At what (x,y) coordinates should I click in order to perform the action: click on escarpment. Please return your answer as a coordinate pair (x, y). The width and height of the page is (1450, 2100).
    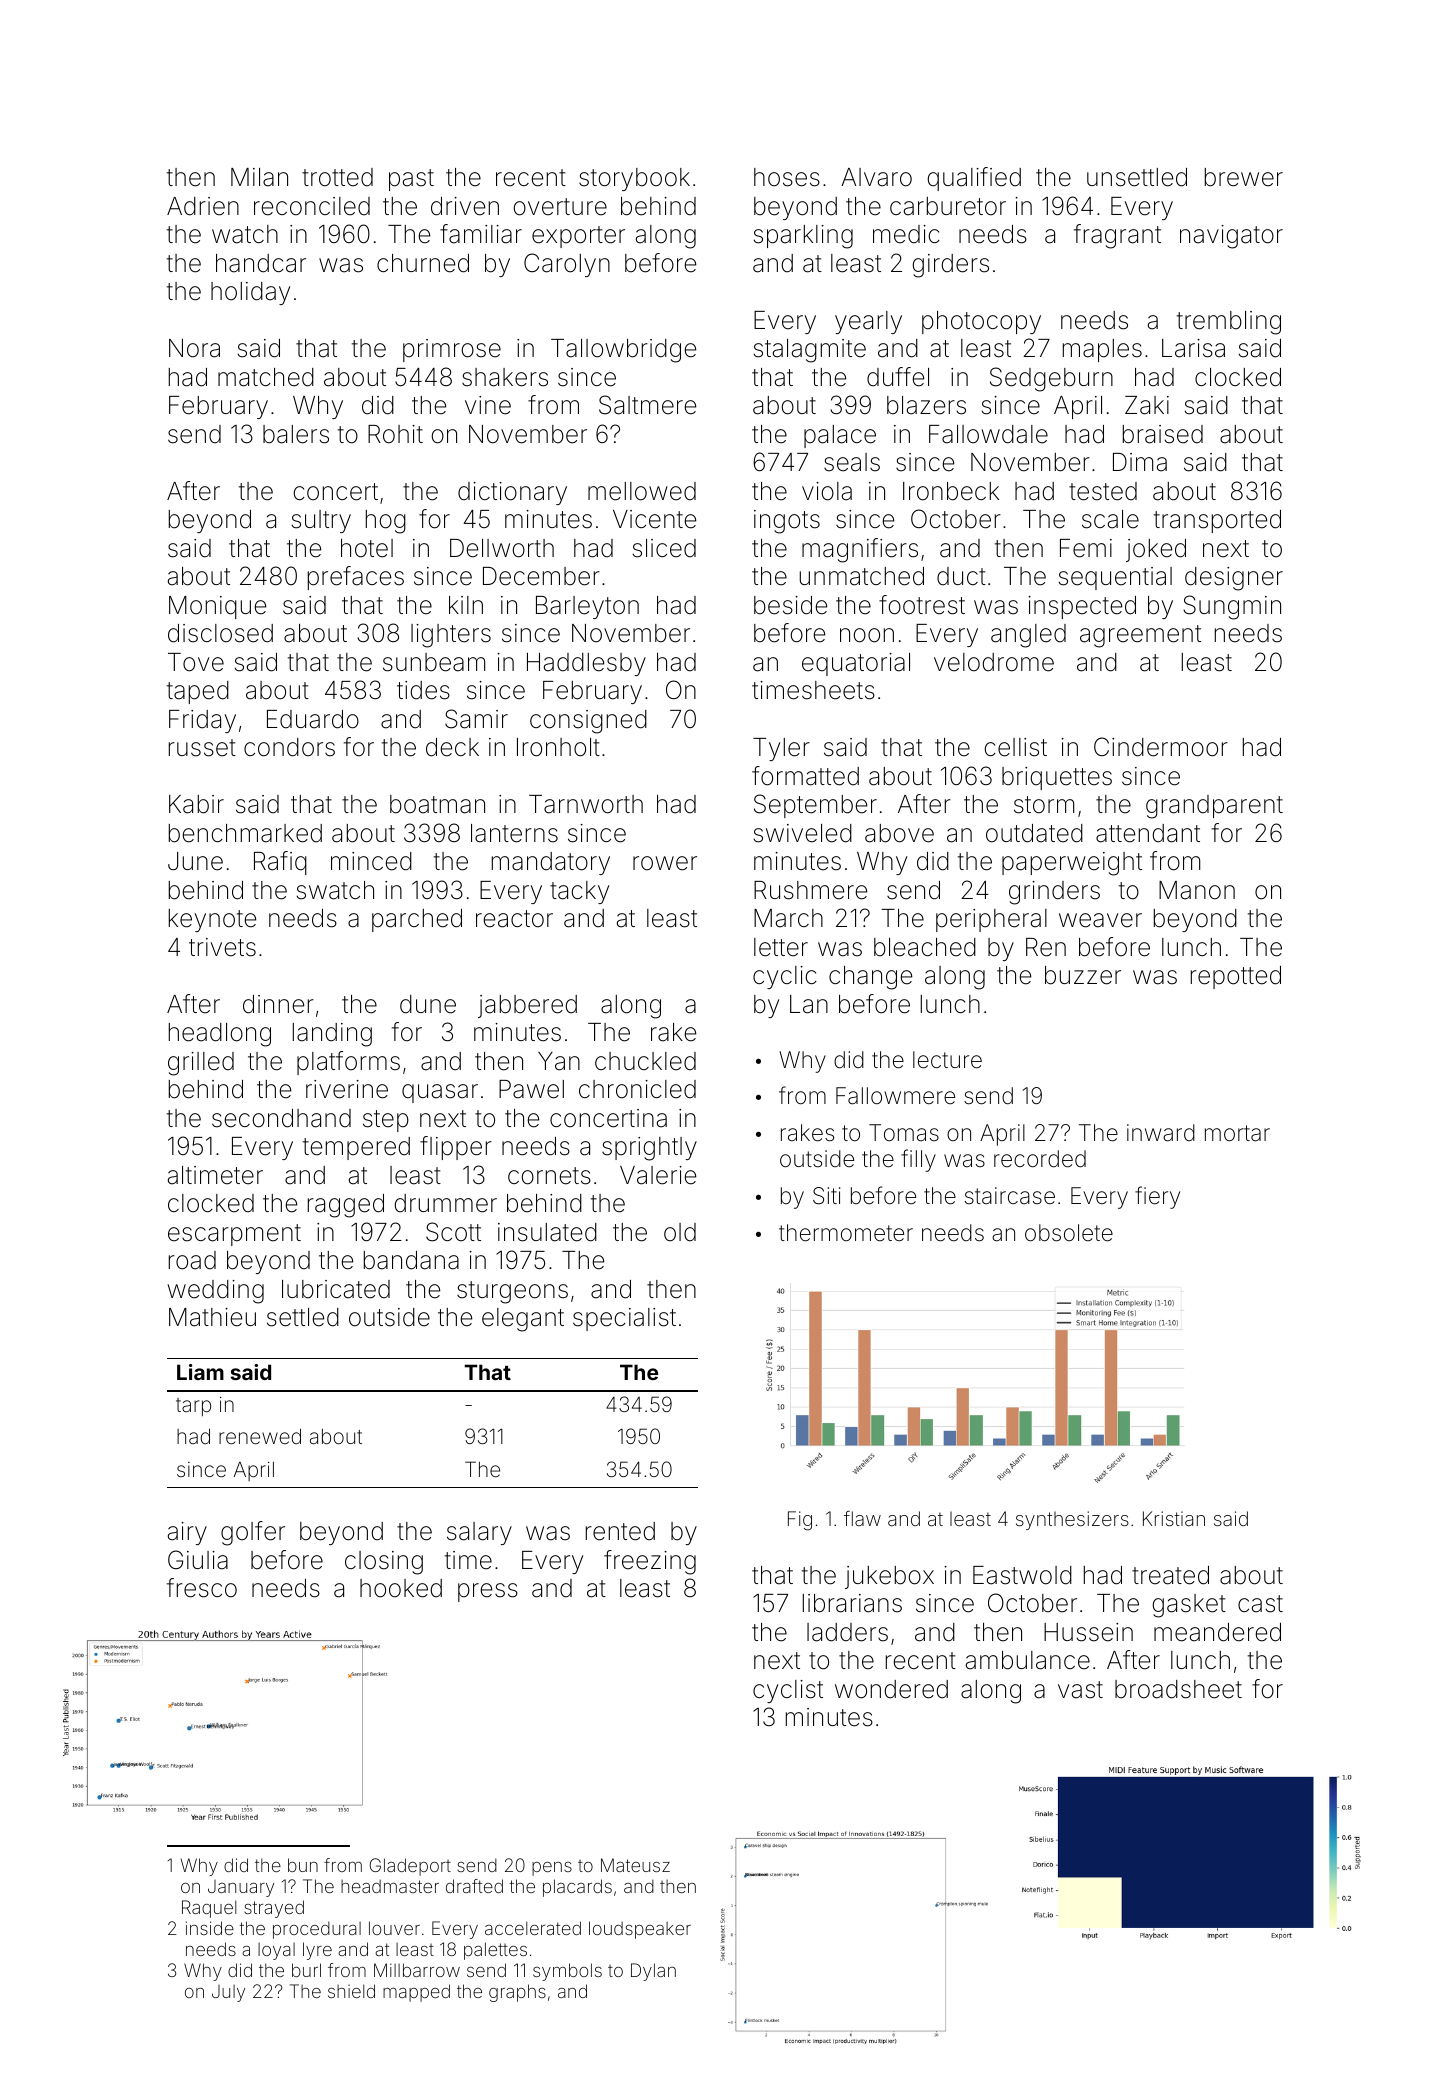
    Looking at the image, I should click on (234, 1235).
